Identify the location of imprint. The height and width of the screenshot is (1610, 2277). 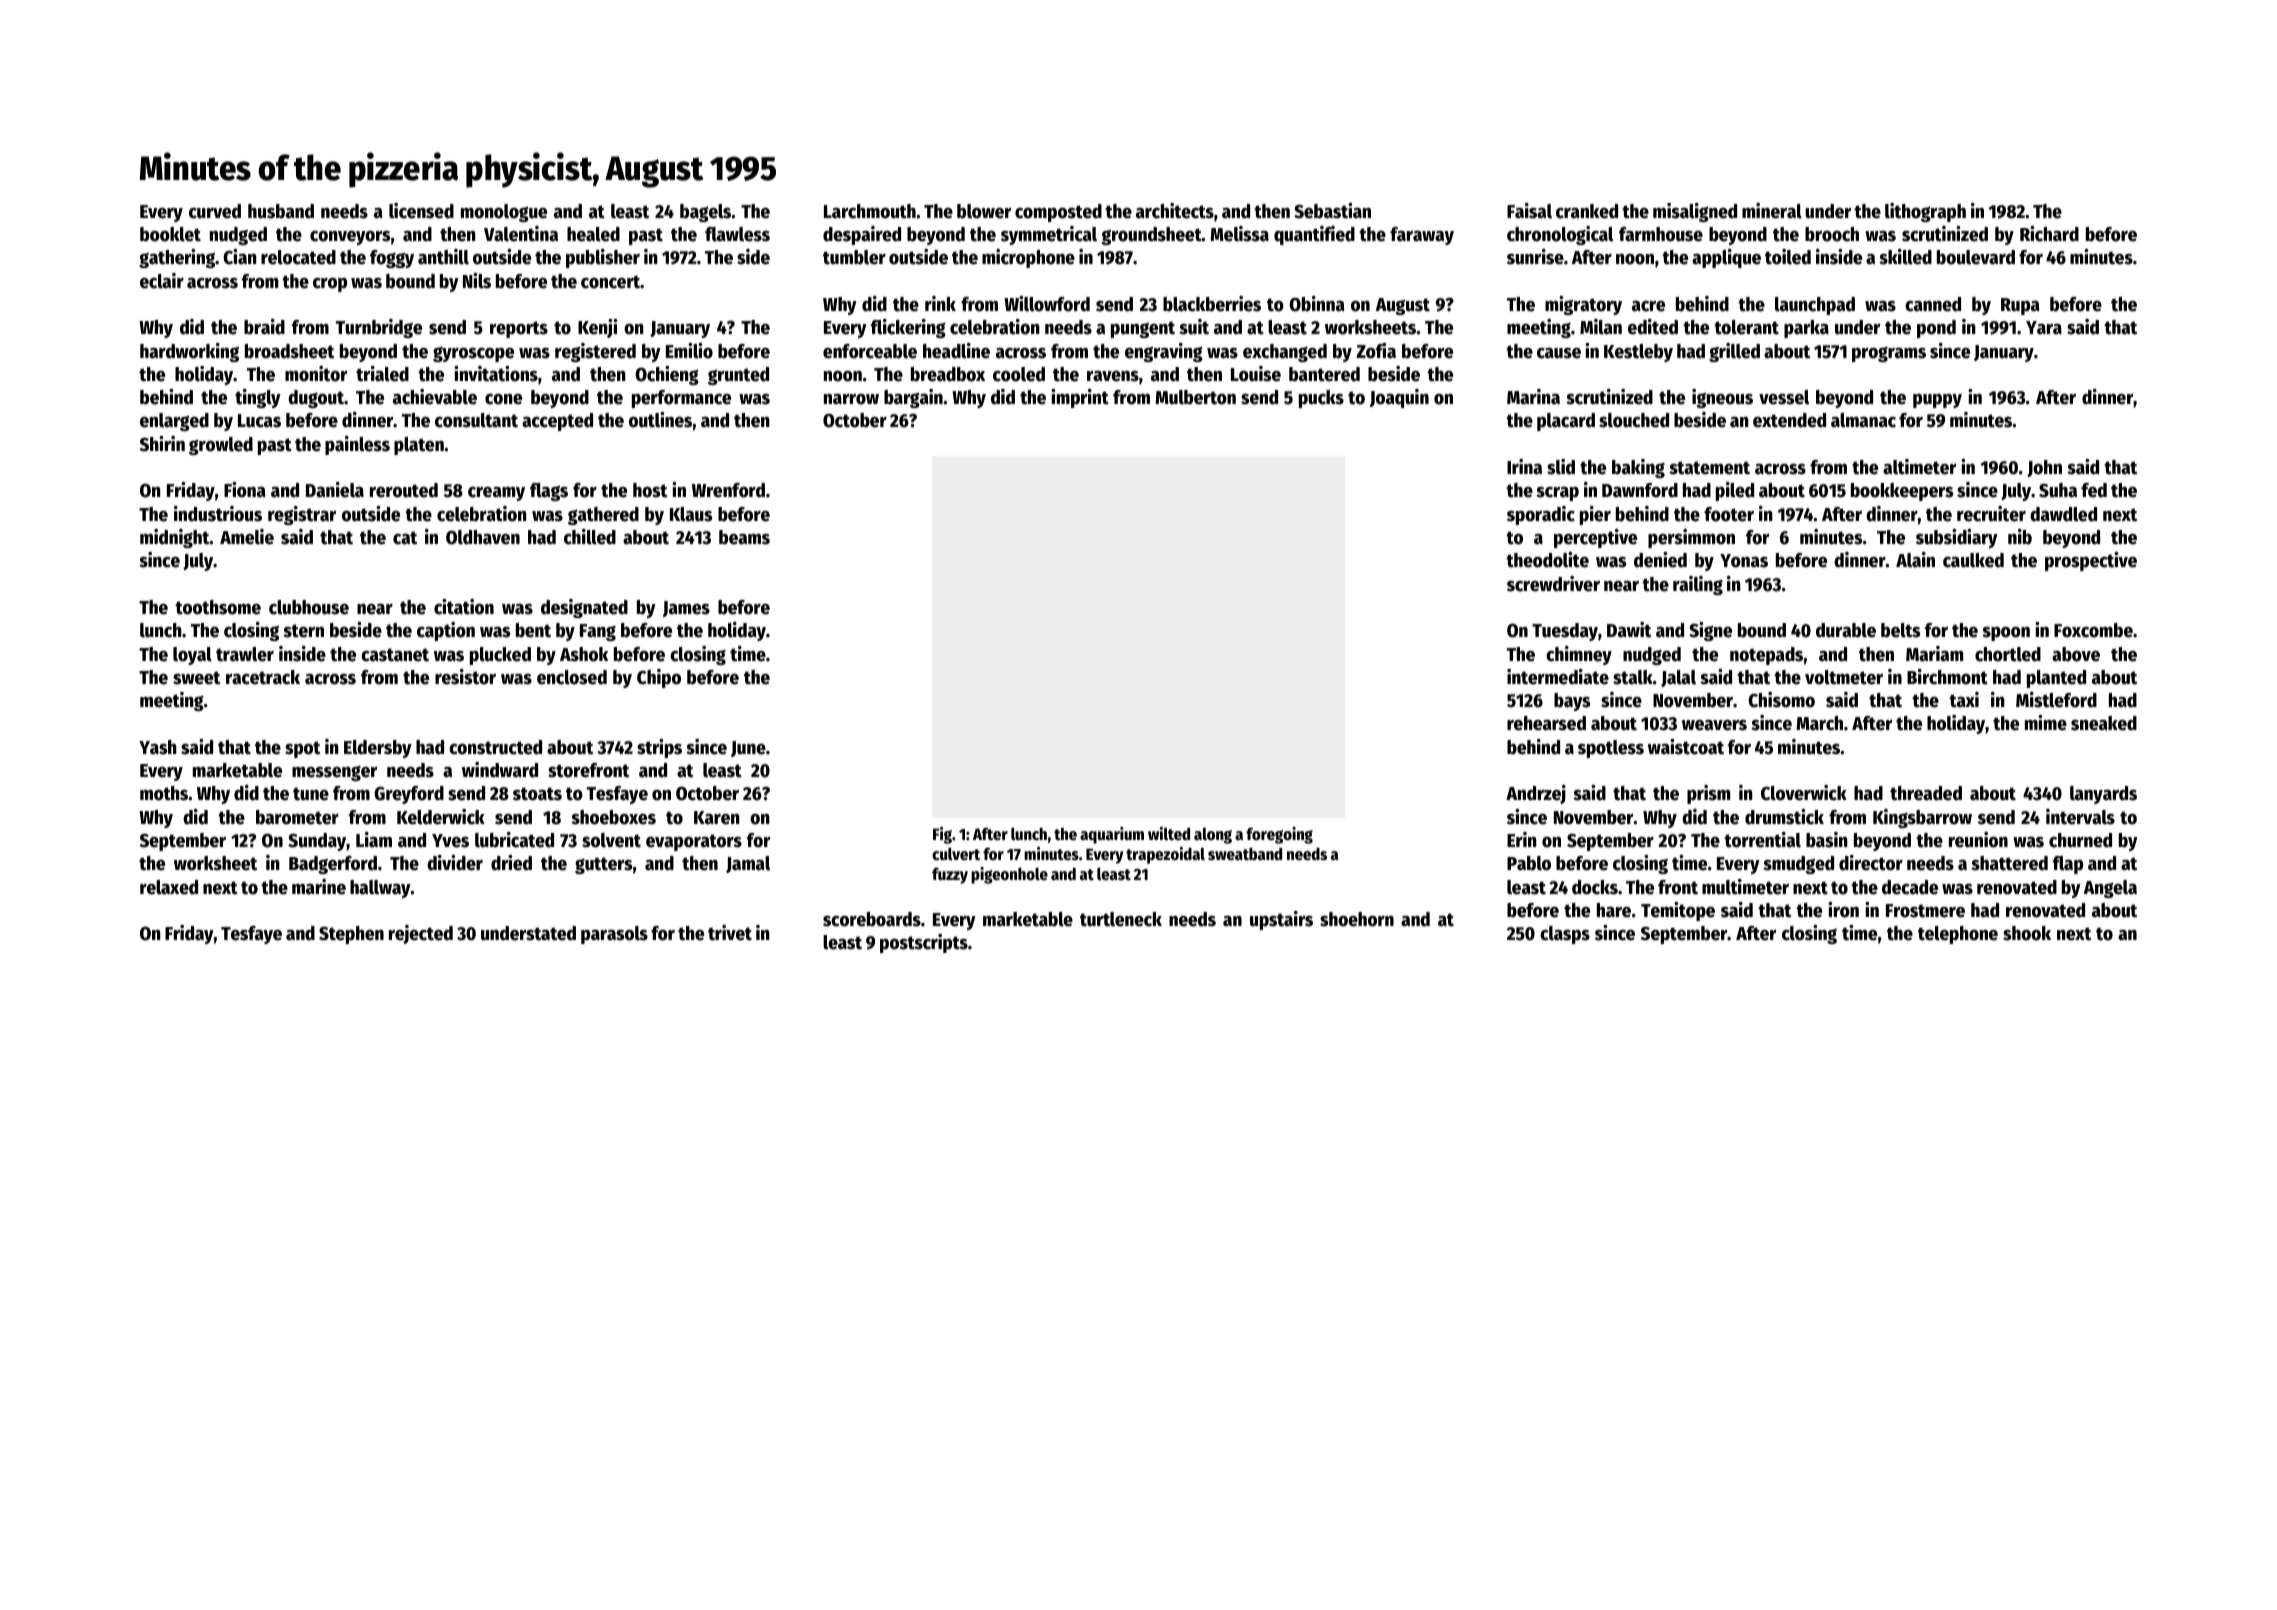
(1080, 398).
